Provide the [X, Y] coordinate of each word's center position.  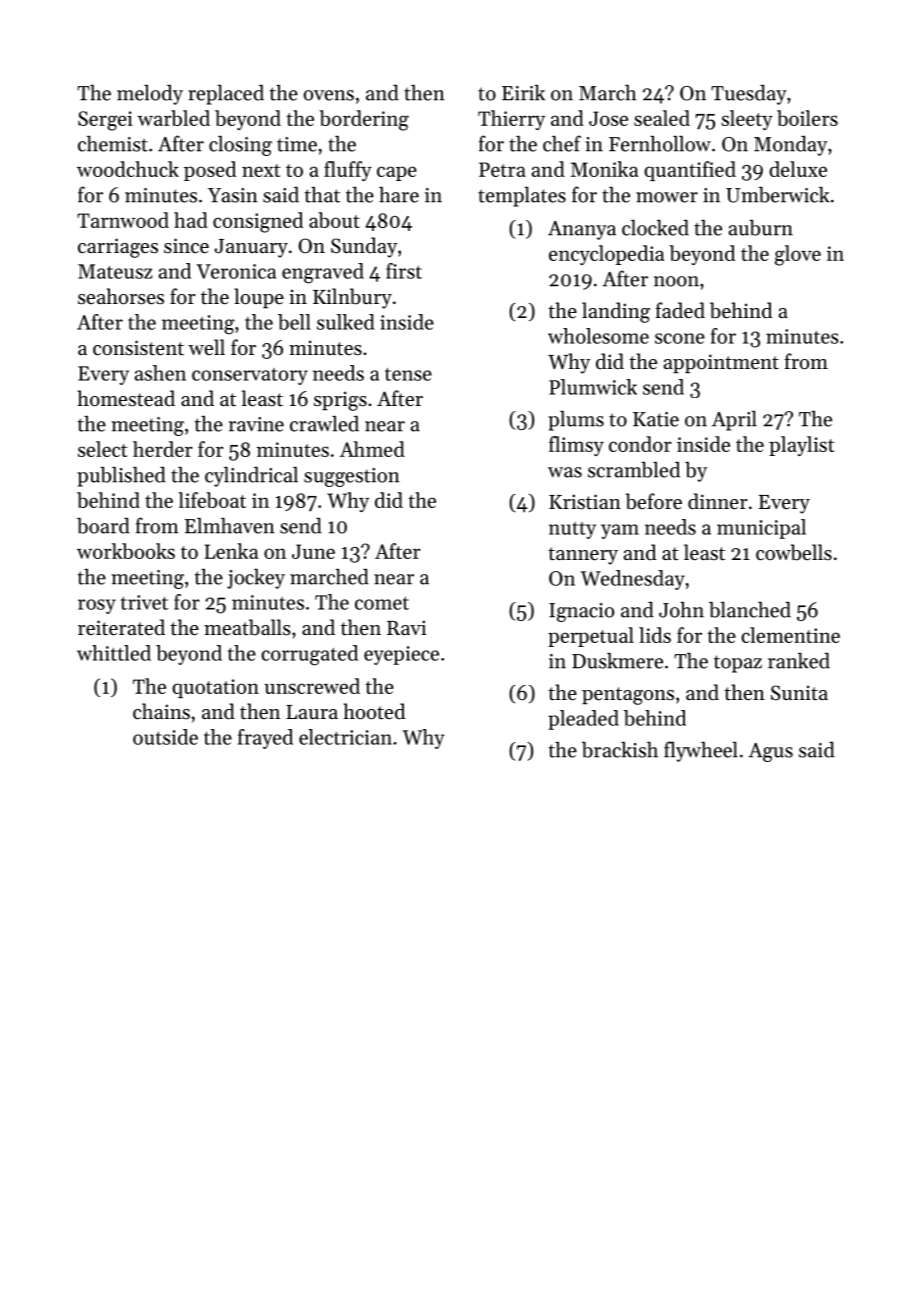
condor [640, 444]
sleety [747, 120]
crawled [324, 424]
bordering [364, 120]
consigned [258, 222]
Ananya [582, 230]
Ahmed [372, 449]
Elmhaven [230, 526]
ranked [799, 661]
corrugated [309, 655]
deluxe [798, 169]
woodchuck [128, 169]
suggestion [352, 477]
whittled [114, 653]
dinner [718, 501]
